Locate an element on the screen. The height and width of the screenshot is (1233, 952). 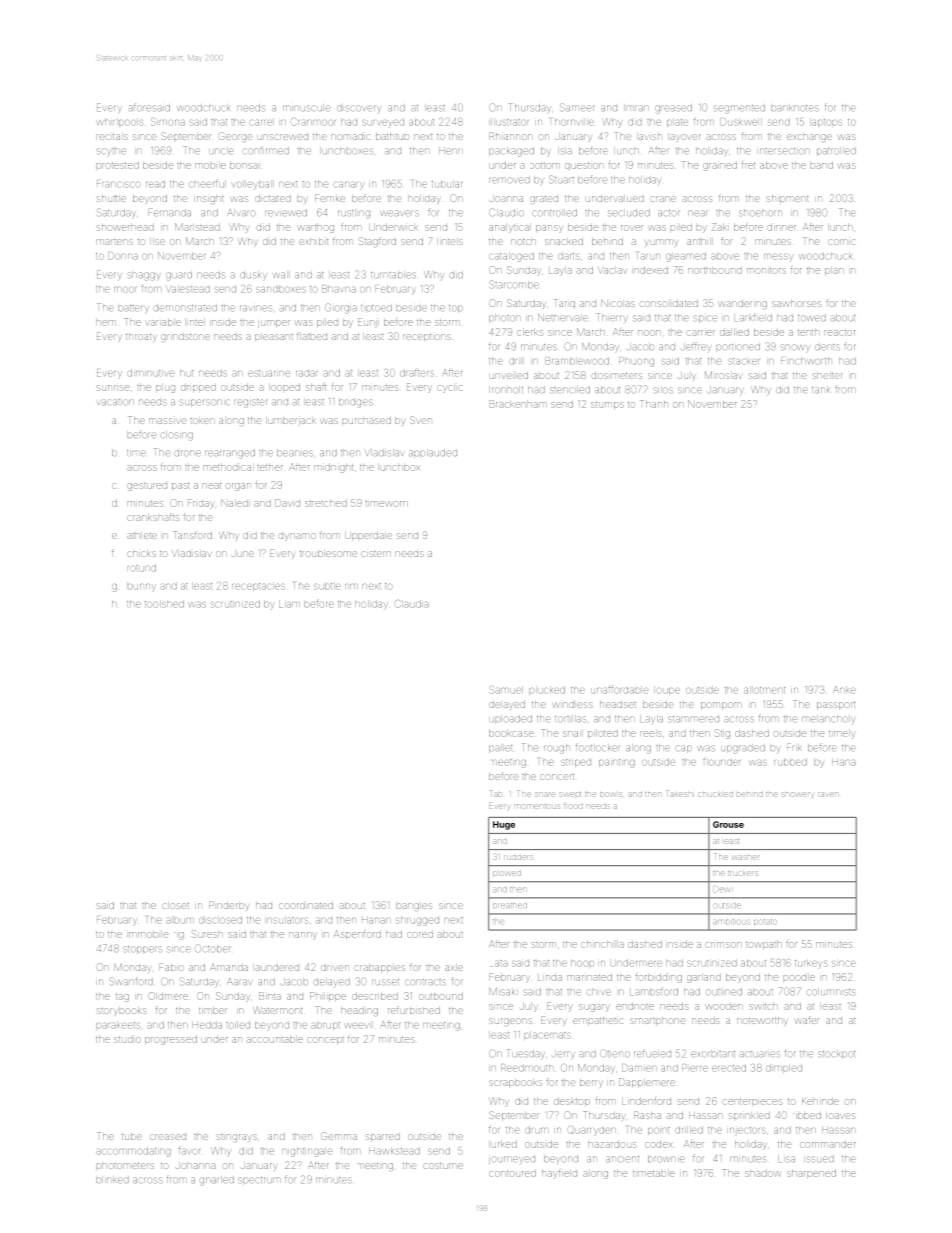
Claudia is located at coordinates (411, 604).
